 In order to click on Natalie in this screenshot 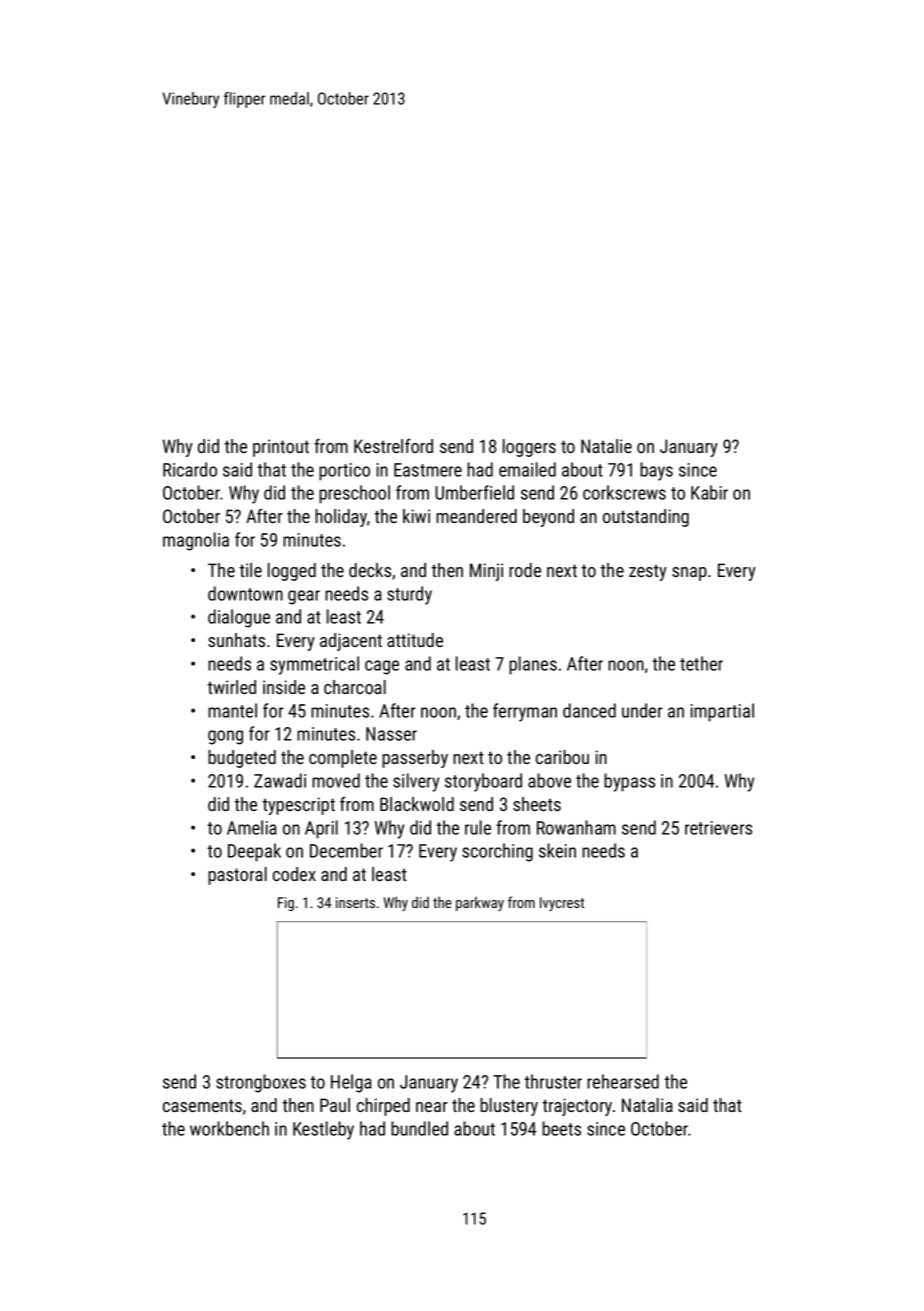, I will do `click(606, 446)`.
